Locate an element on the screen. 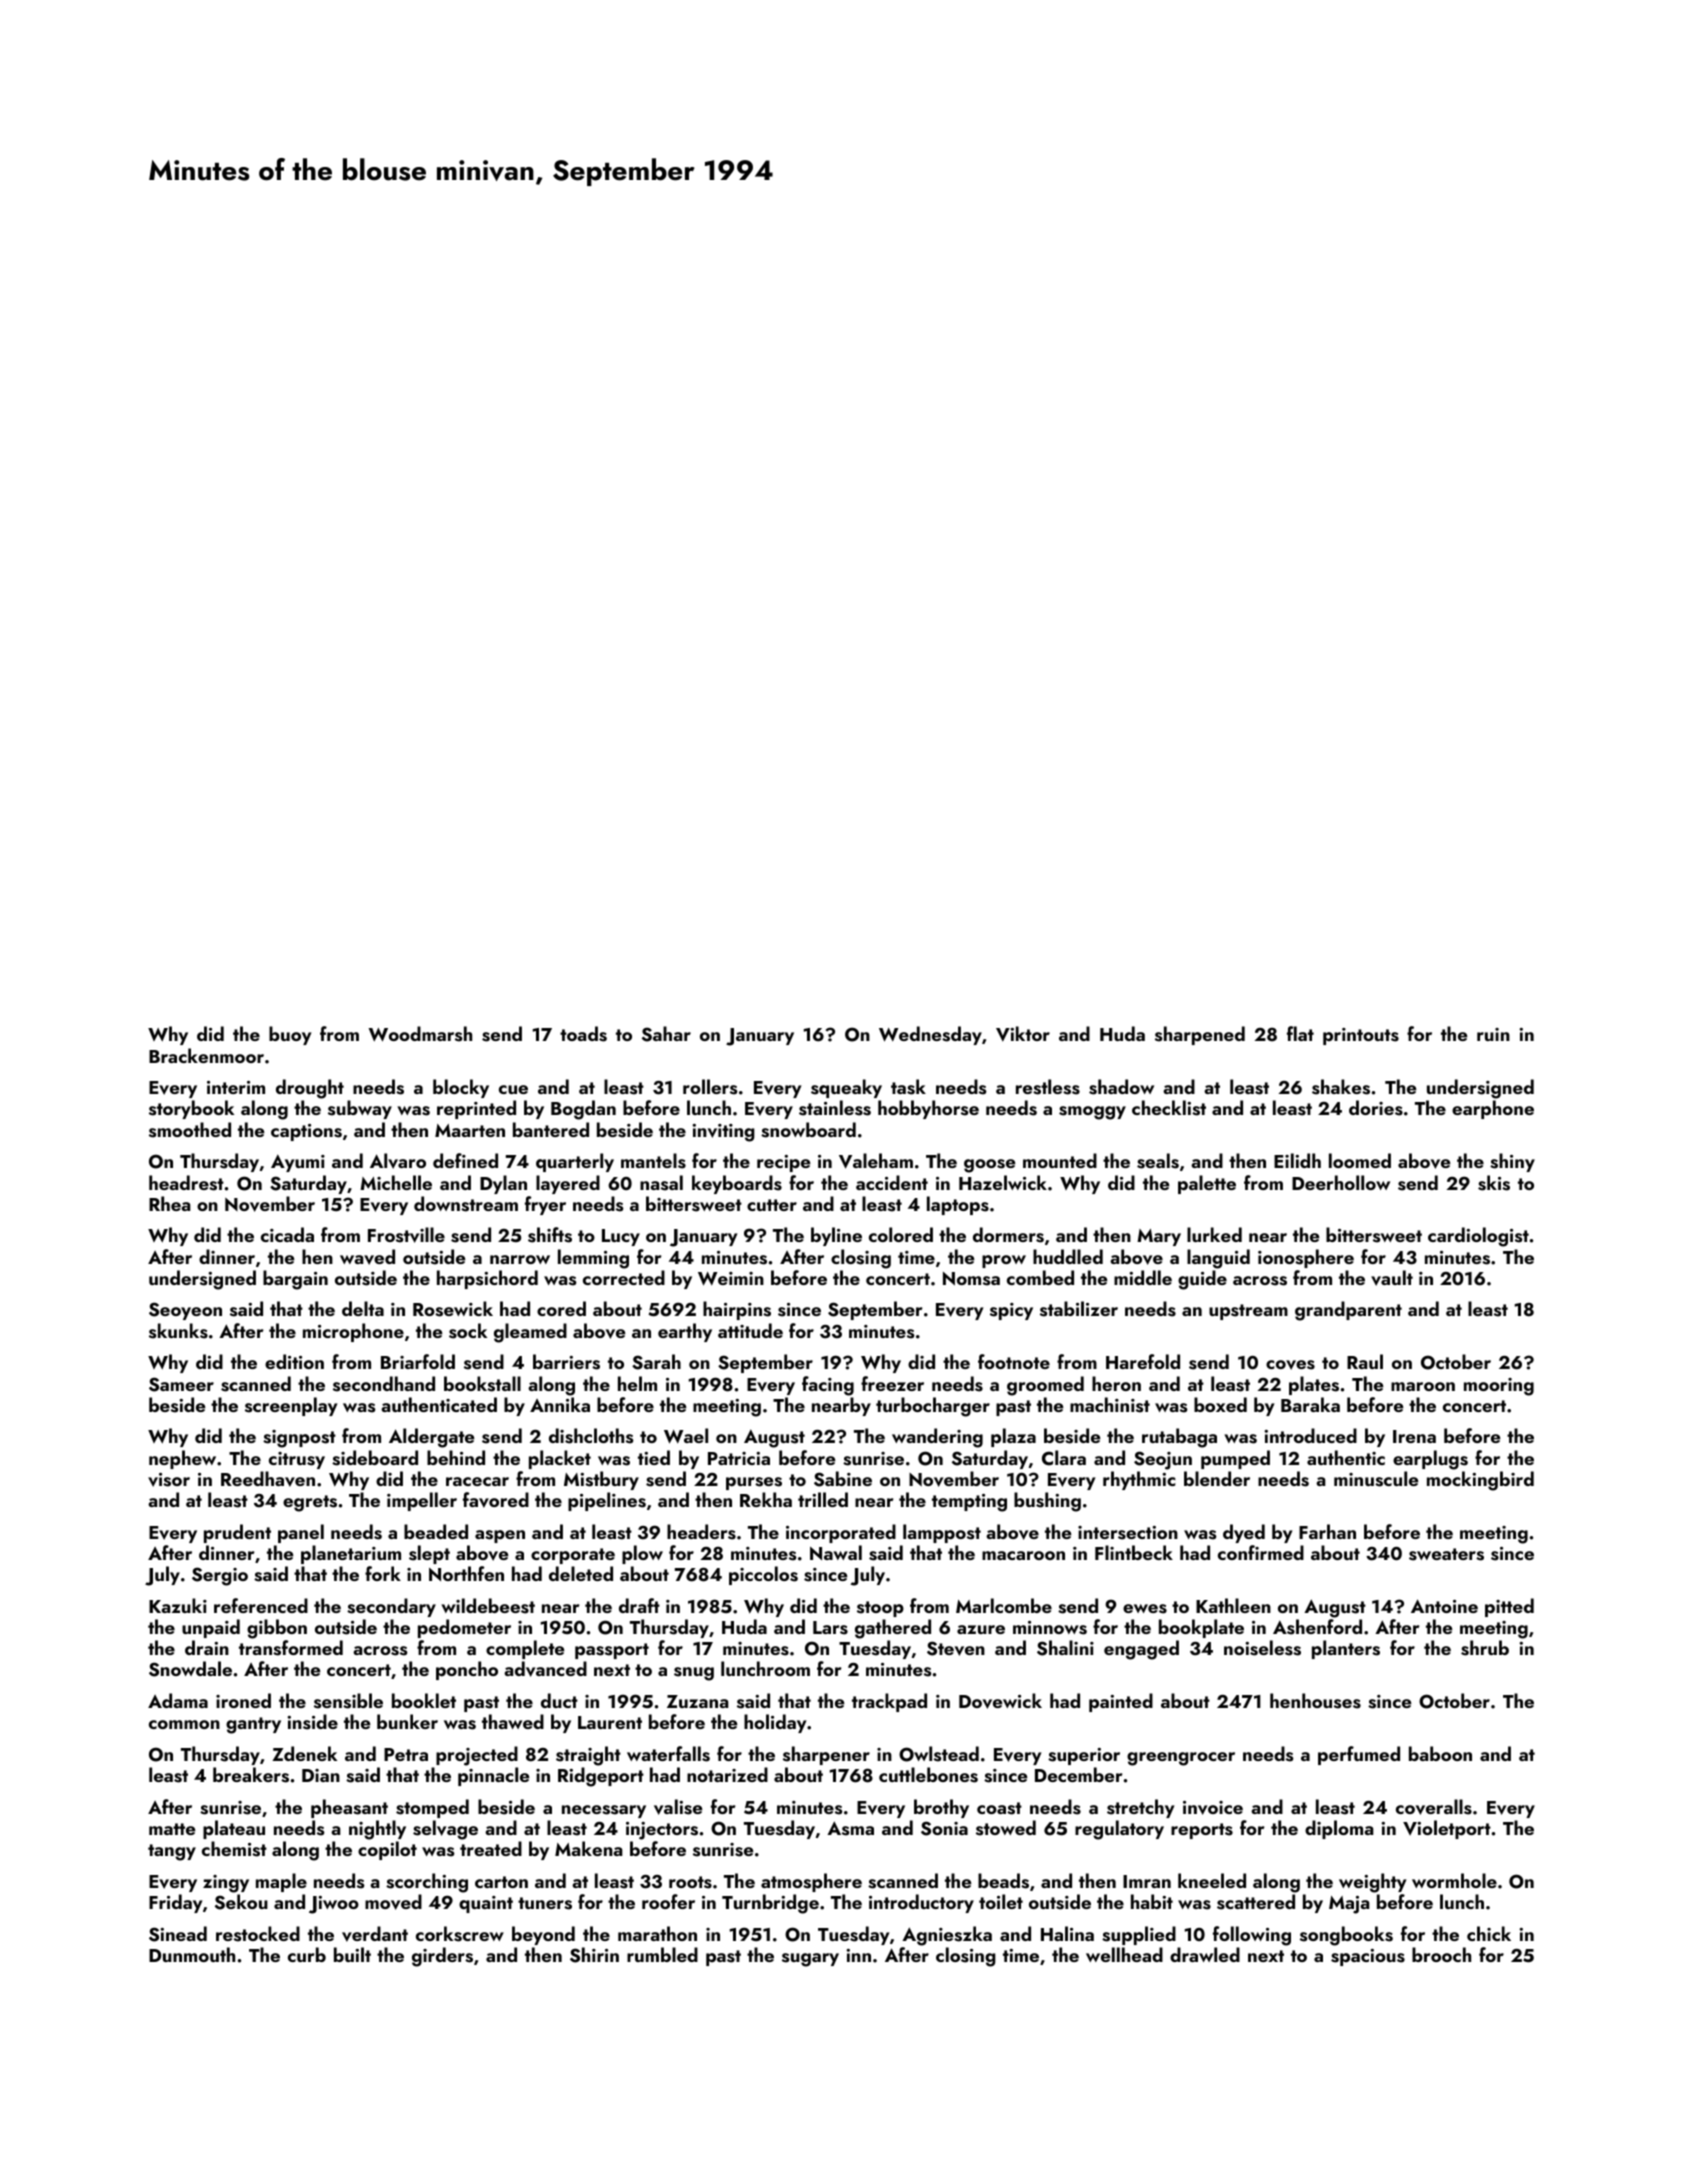 The image size is (1683, 2178). sugary is located at coordinates (810, 1960).
